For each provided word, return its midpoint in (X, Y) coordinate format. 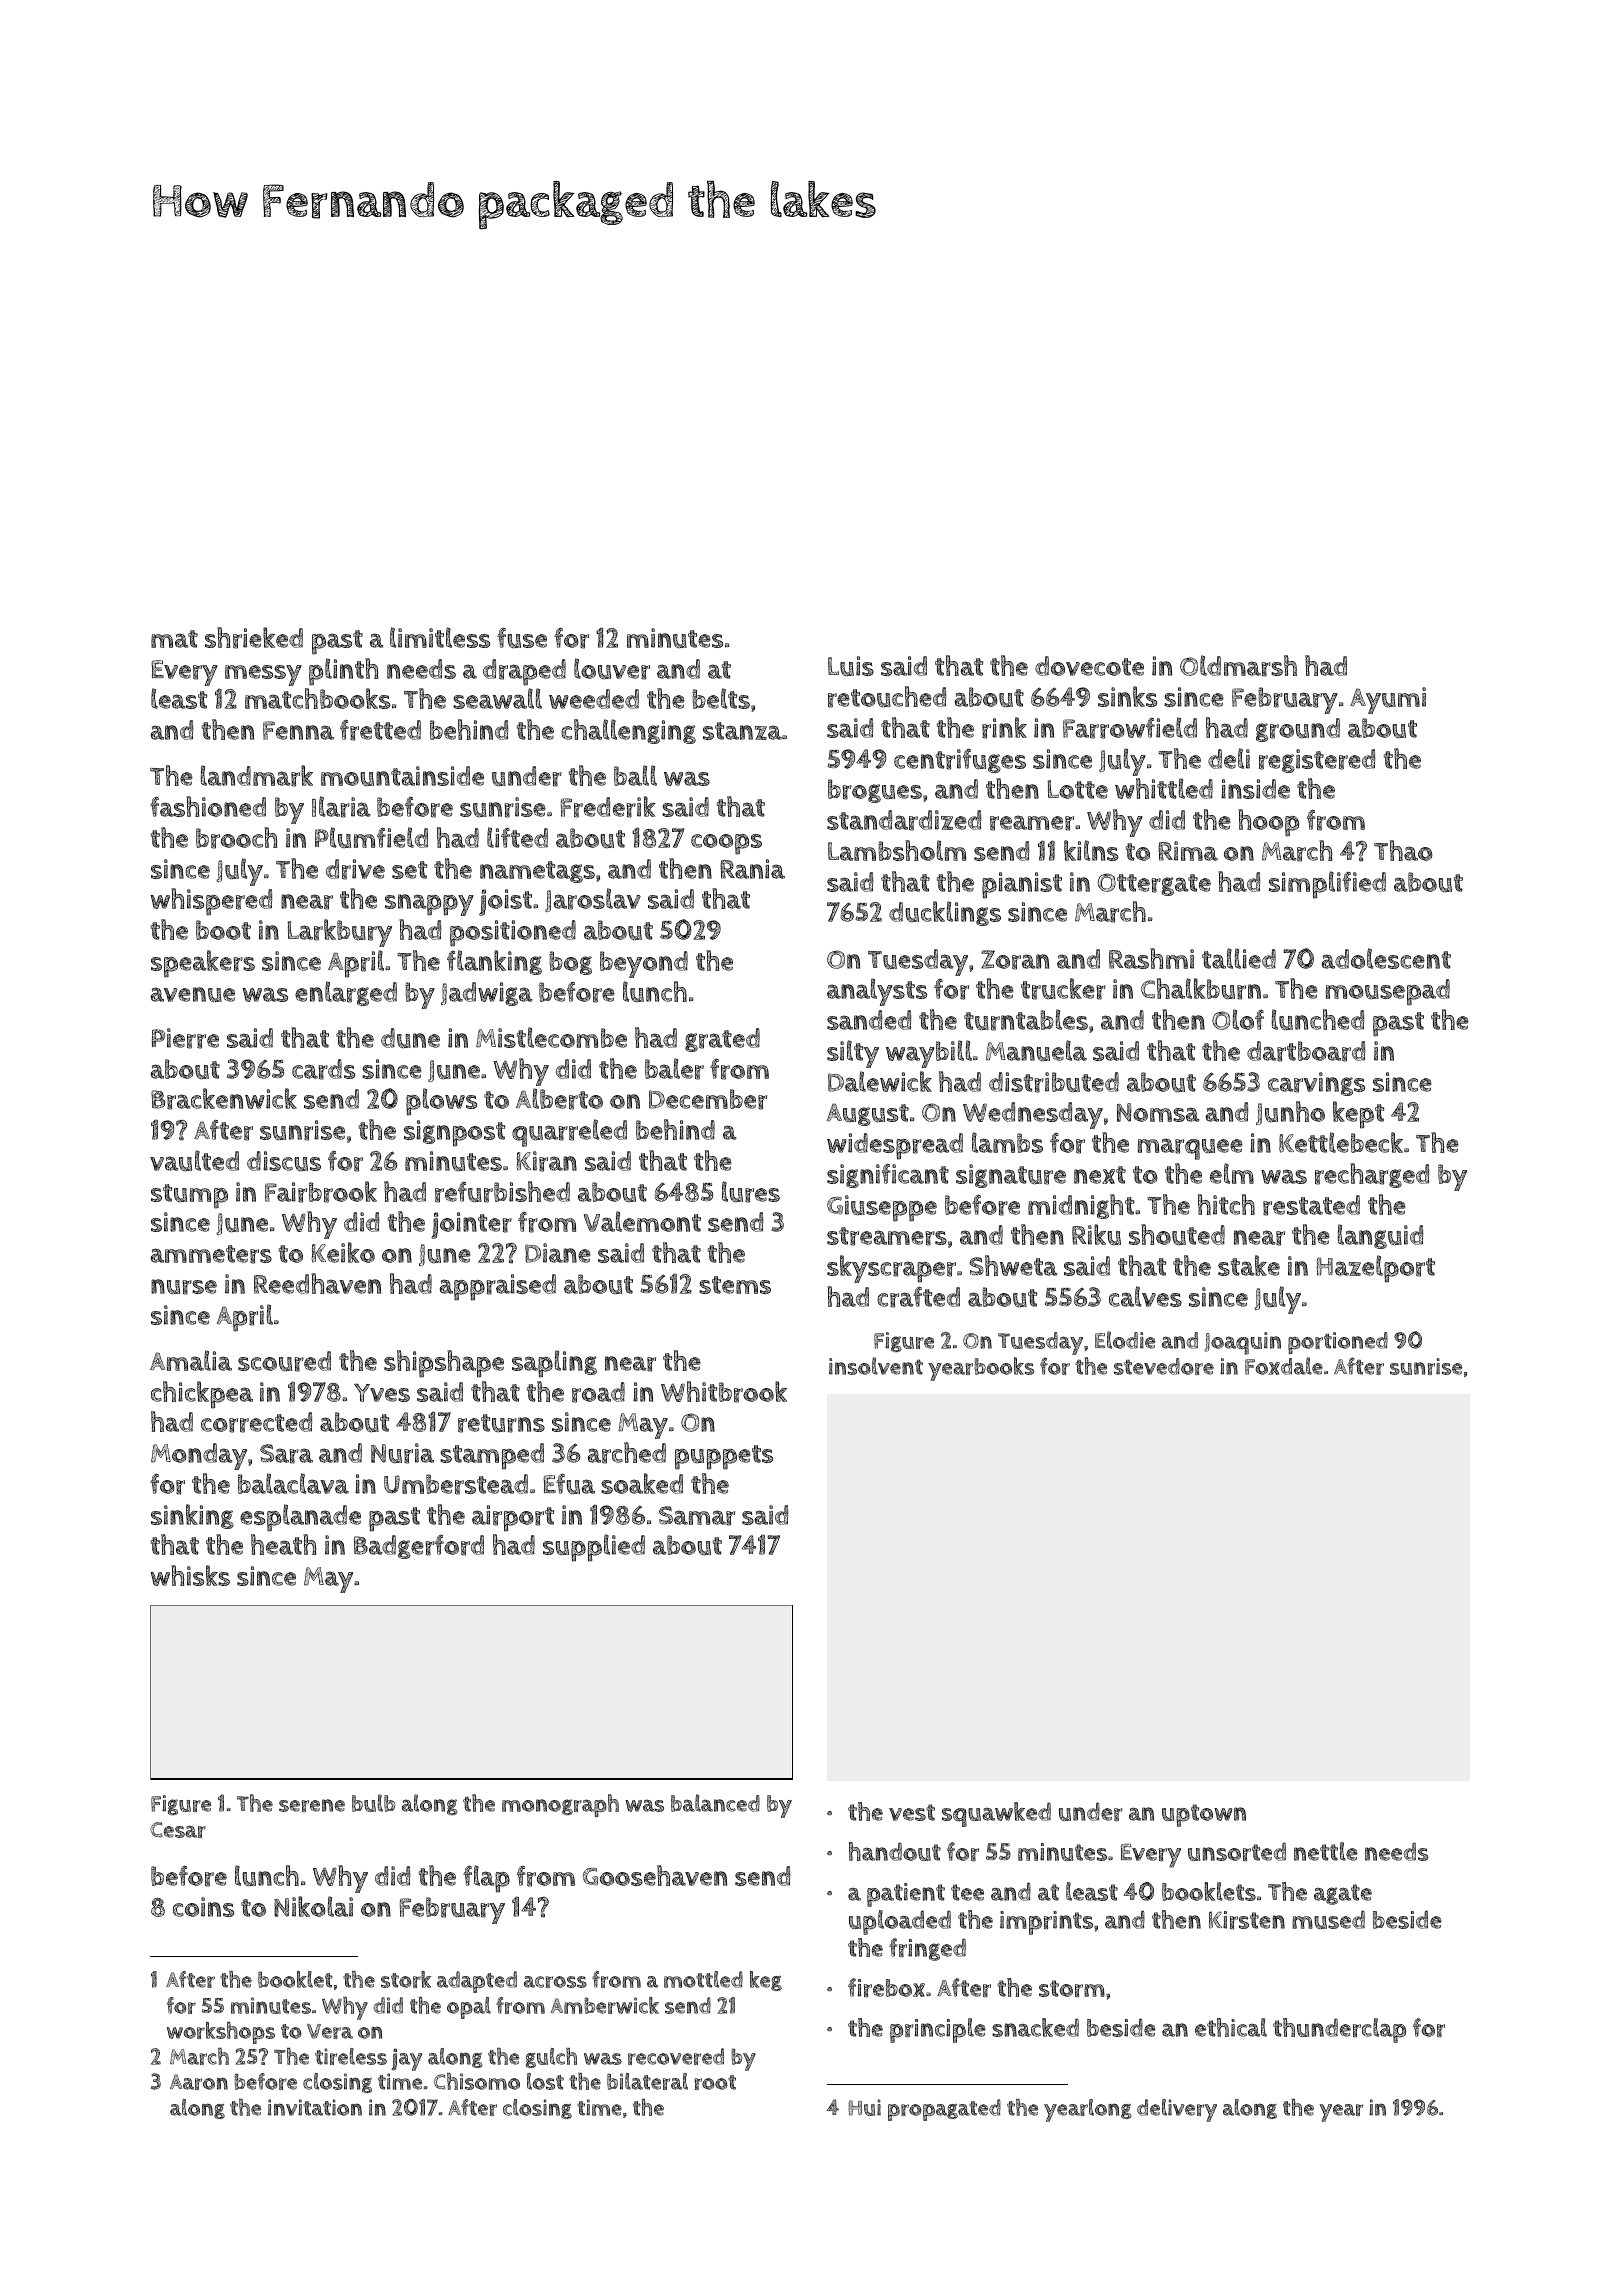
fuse (522, 638)
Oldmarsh (1238, 666)
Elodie (1125, 1340)
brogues (875, 791)
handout (894, 1851)
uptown (1204, 1815)
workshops (221, 2033)
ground (1298, 730)
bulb (373, 1803)
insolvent (876, 1366)
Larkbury (340, 933)
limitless (440, 637)
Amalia (191, 1360)
